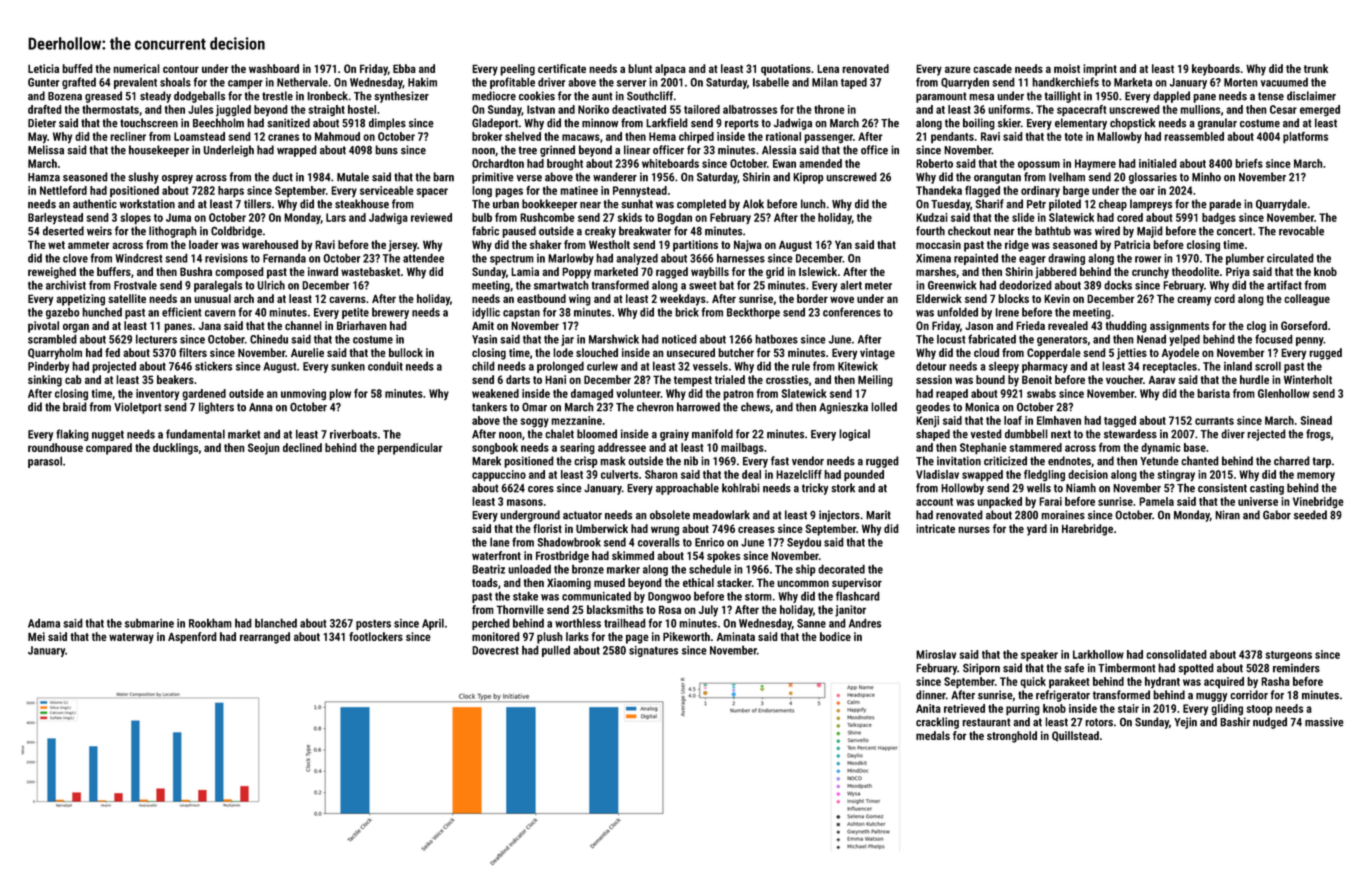 This screenshot has width=1372, height=887. Describe the element at coordinates (1214, 421) in the screenshot. I see `currants` at that location.
